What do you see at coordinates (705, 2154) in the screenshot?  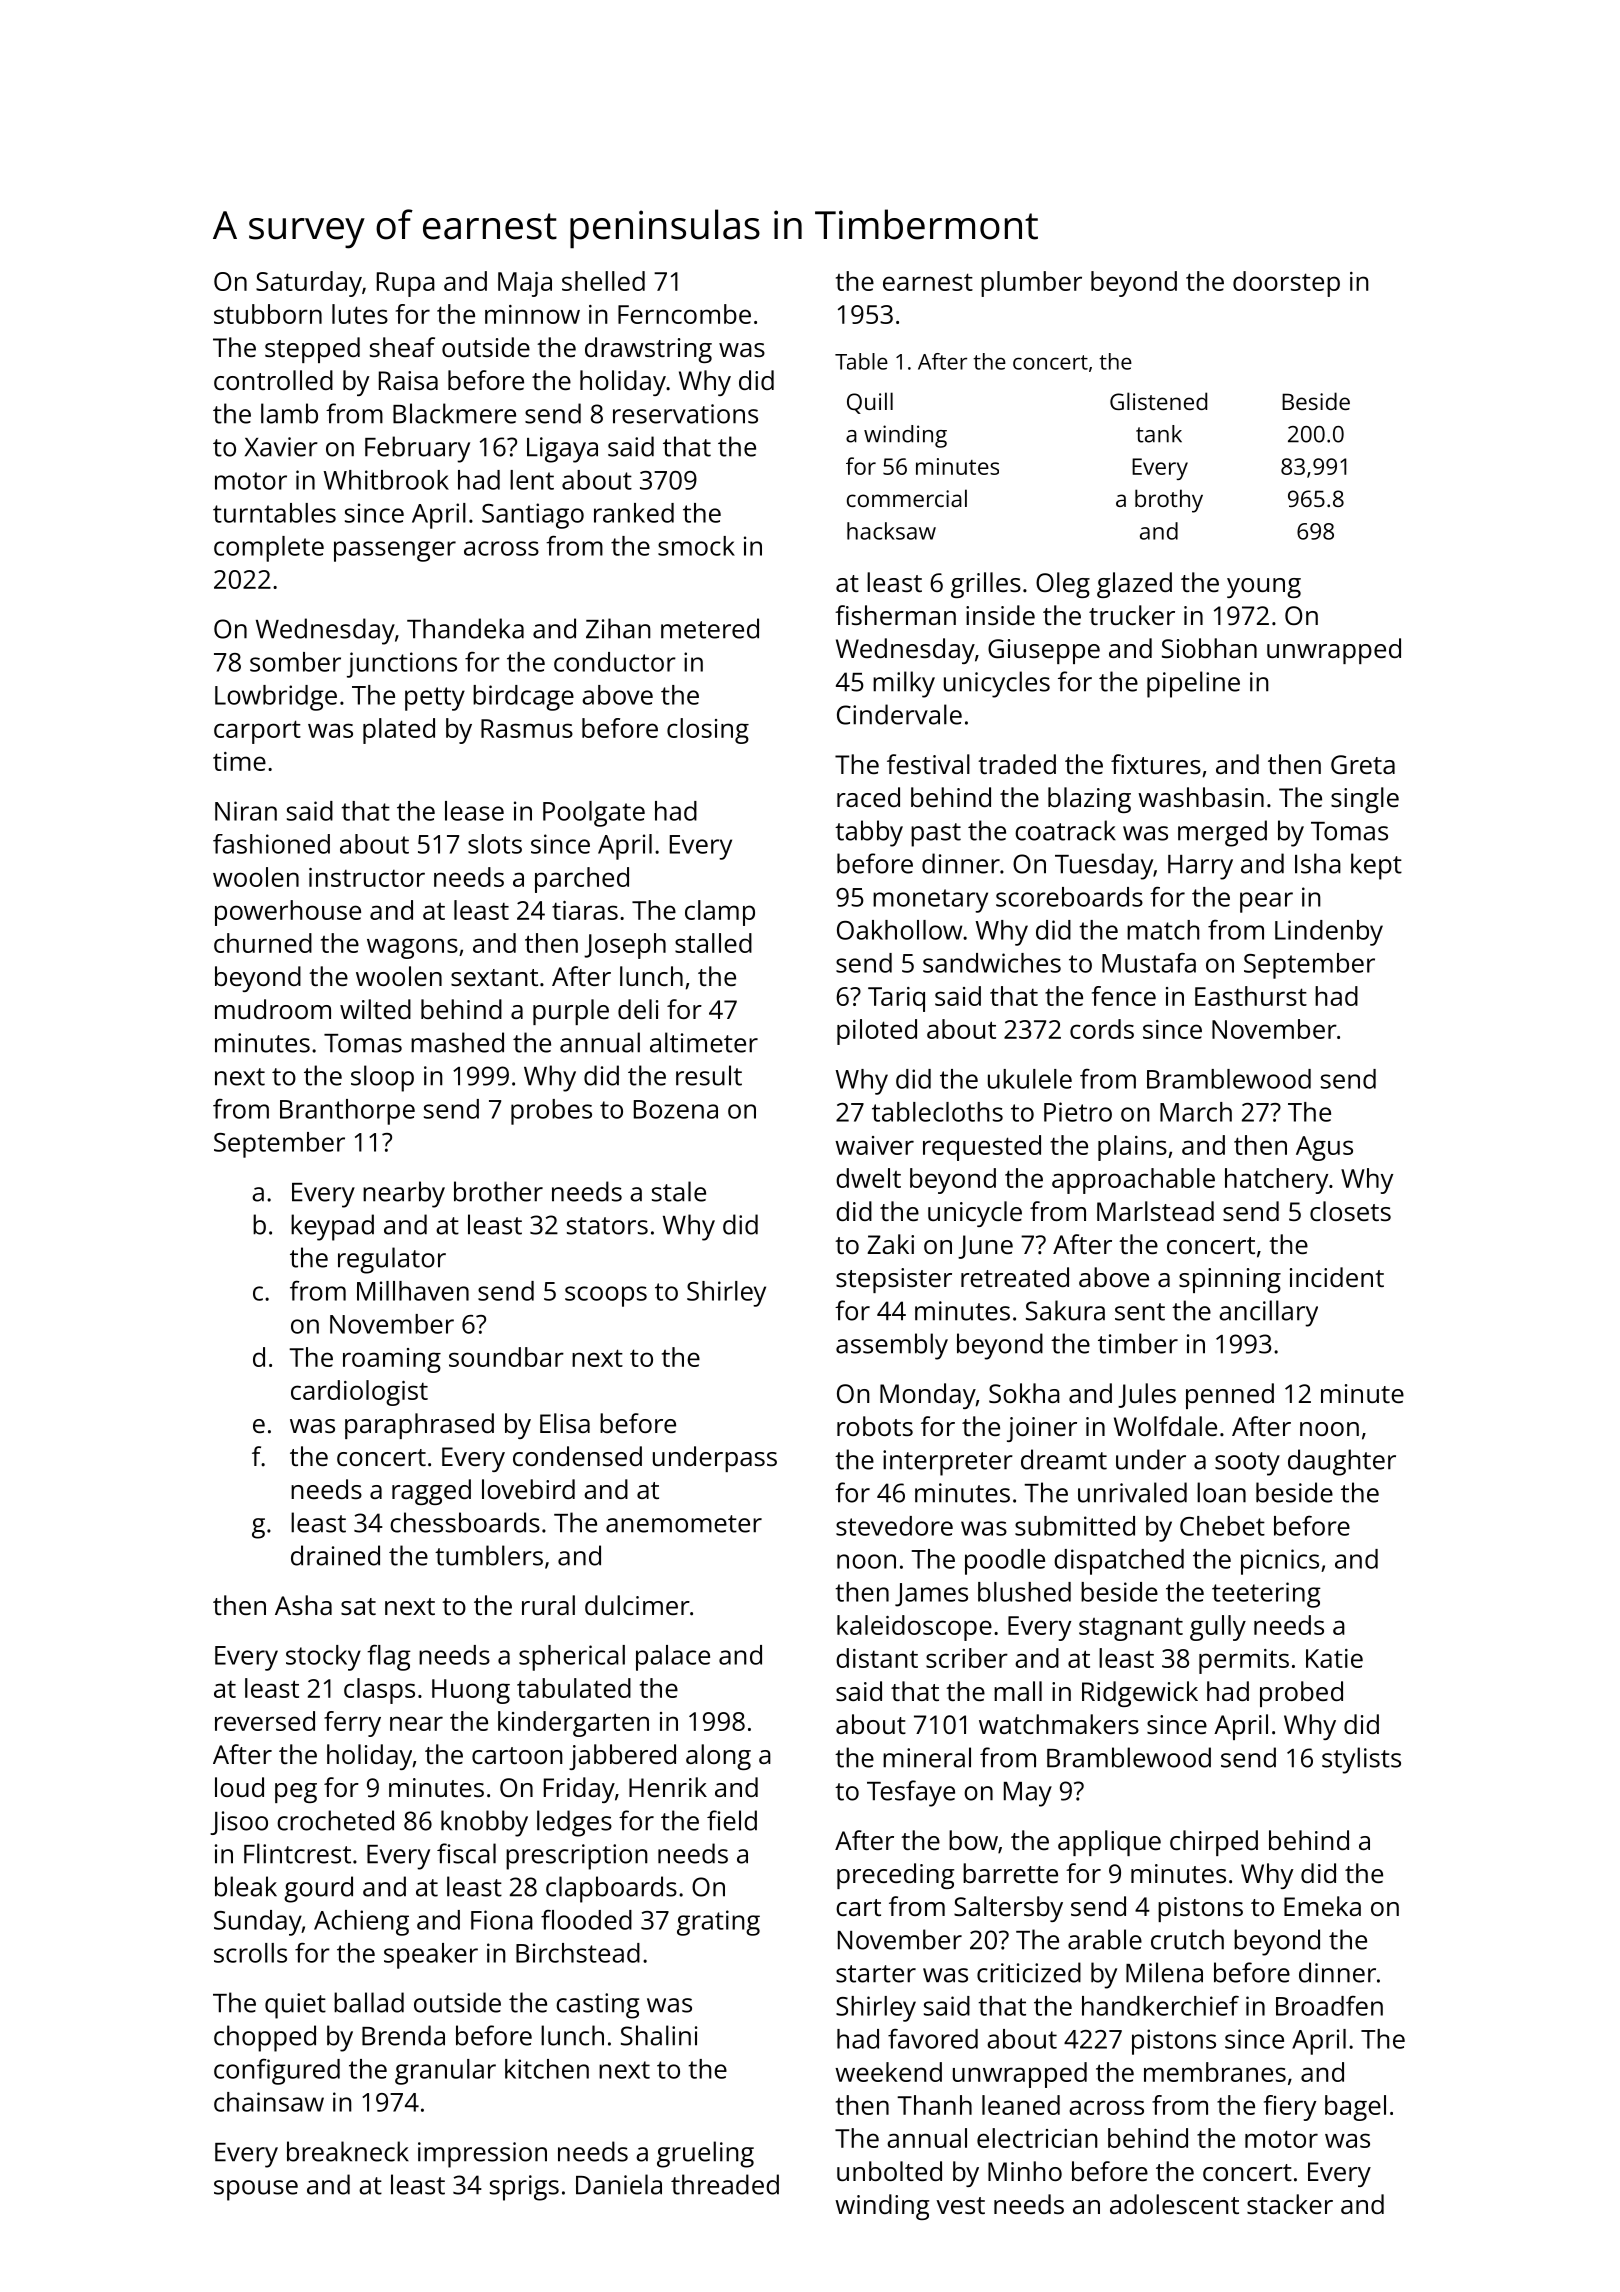 I see `grueling` at bounding box center [705, 2154].
